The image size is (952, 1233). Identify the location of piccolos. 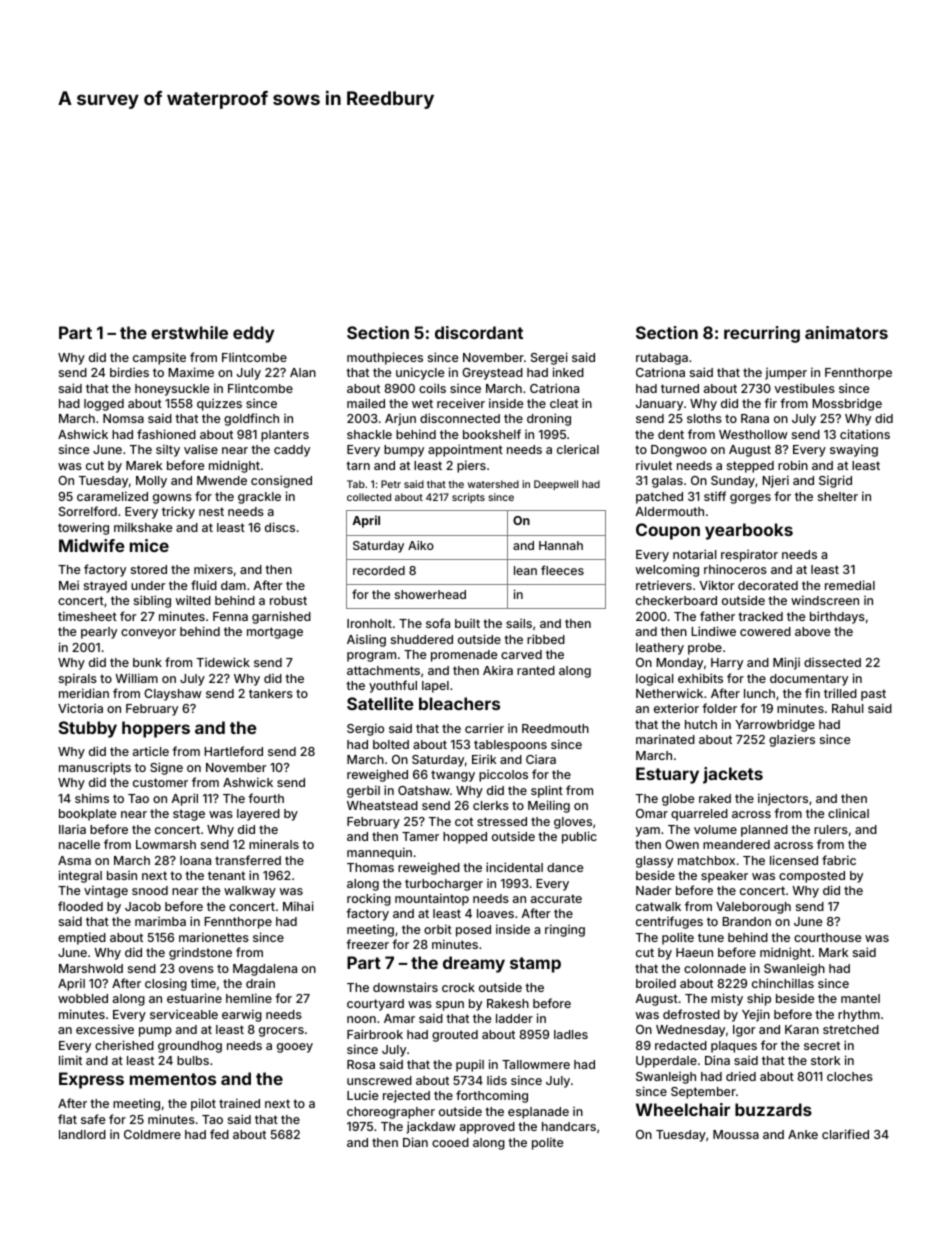
(503, 776).
